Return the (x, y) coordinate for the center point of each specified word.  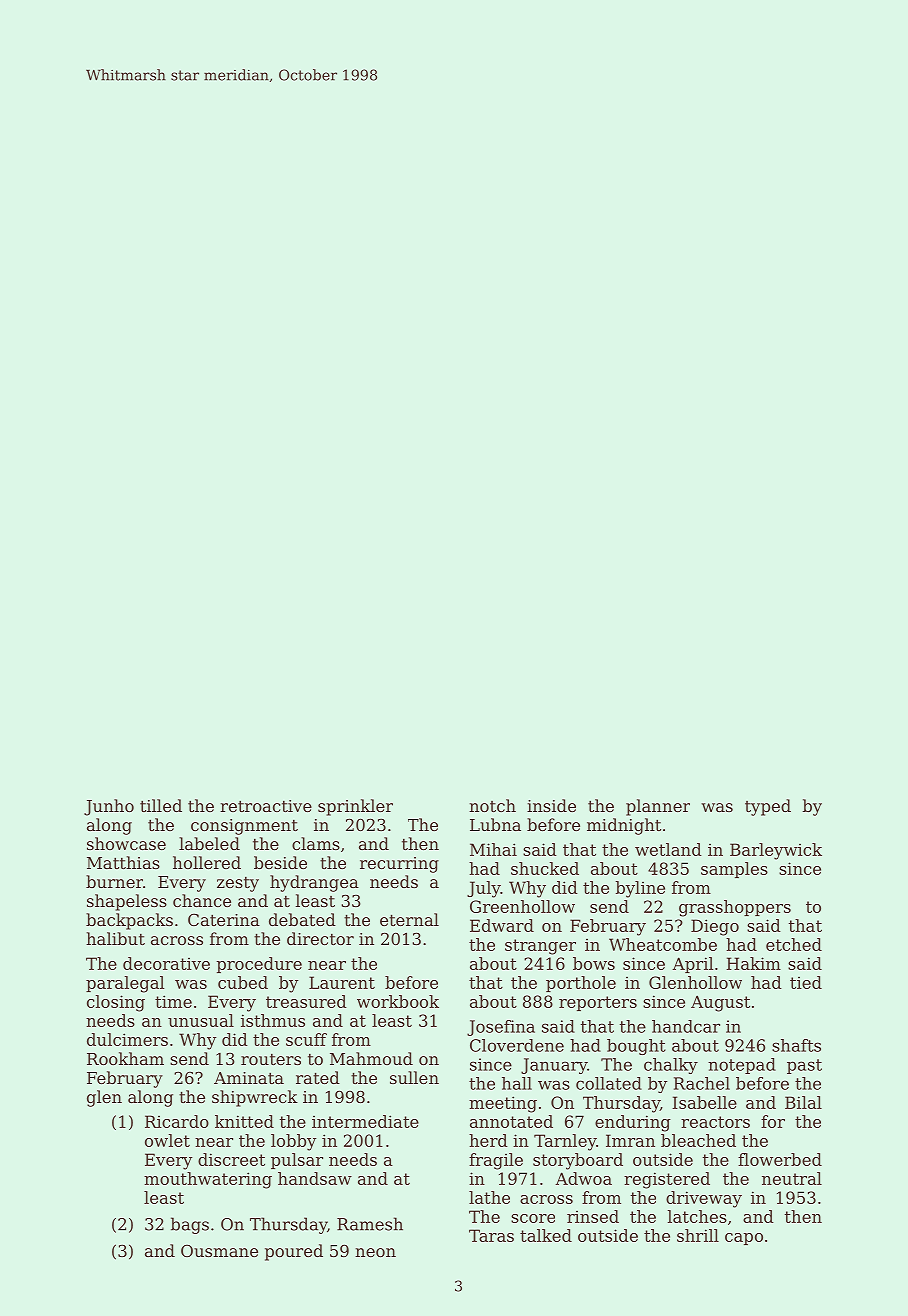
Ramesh (370, 1224)
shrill (698, 1235)
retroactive (266, 806)
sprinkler (355, 807)
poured (294, 1252)
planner (658, 807)
